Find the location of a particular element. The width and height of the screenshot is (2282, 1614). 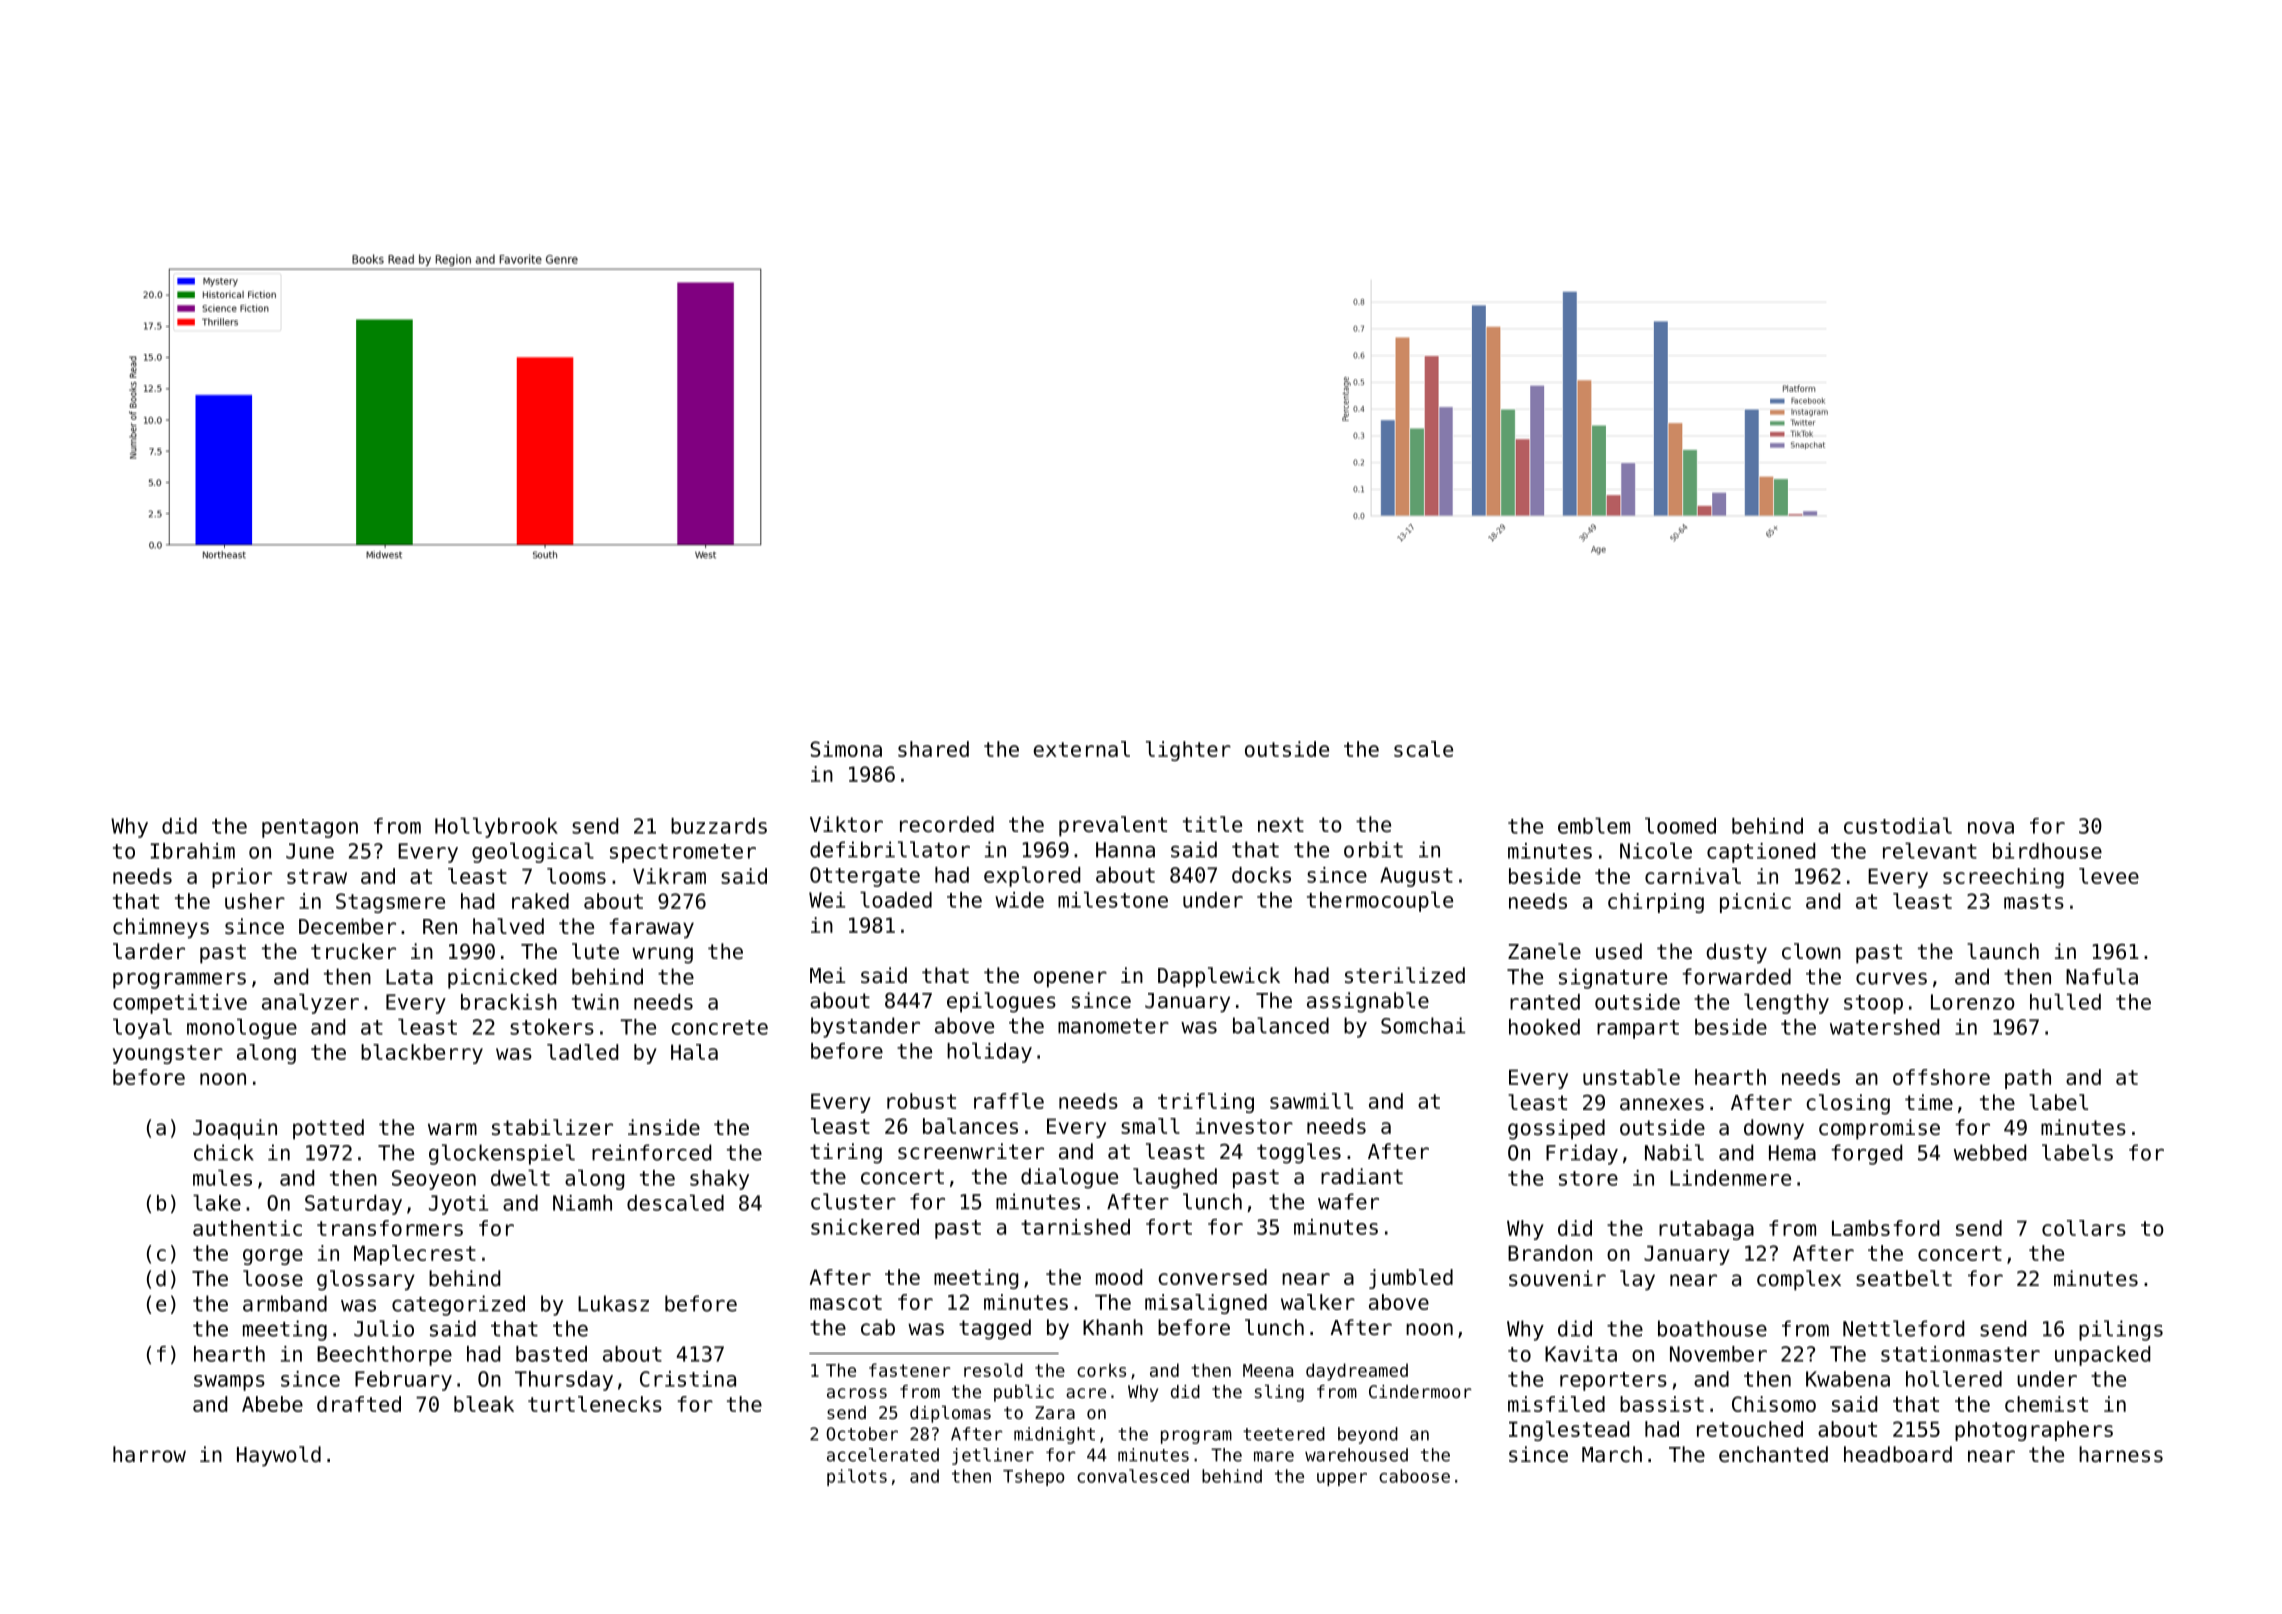

concrete is located at coordinates (719, 1027).
